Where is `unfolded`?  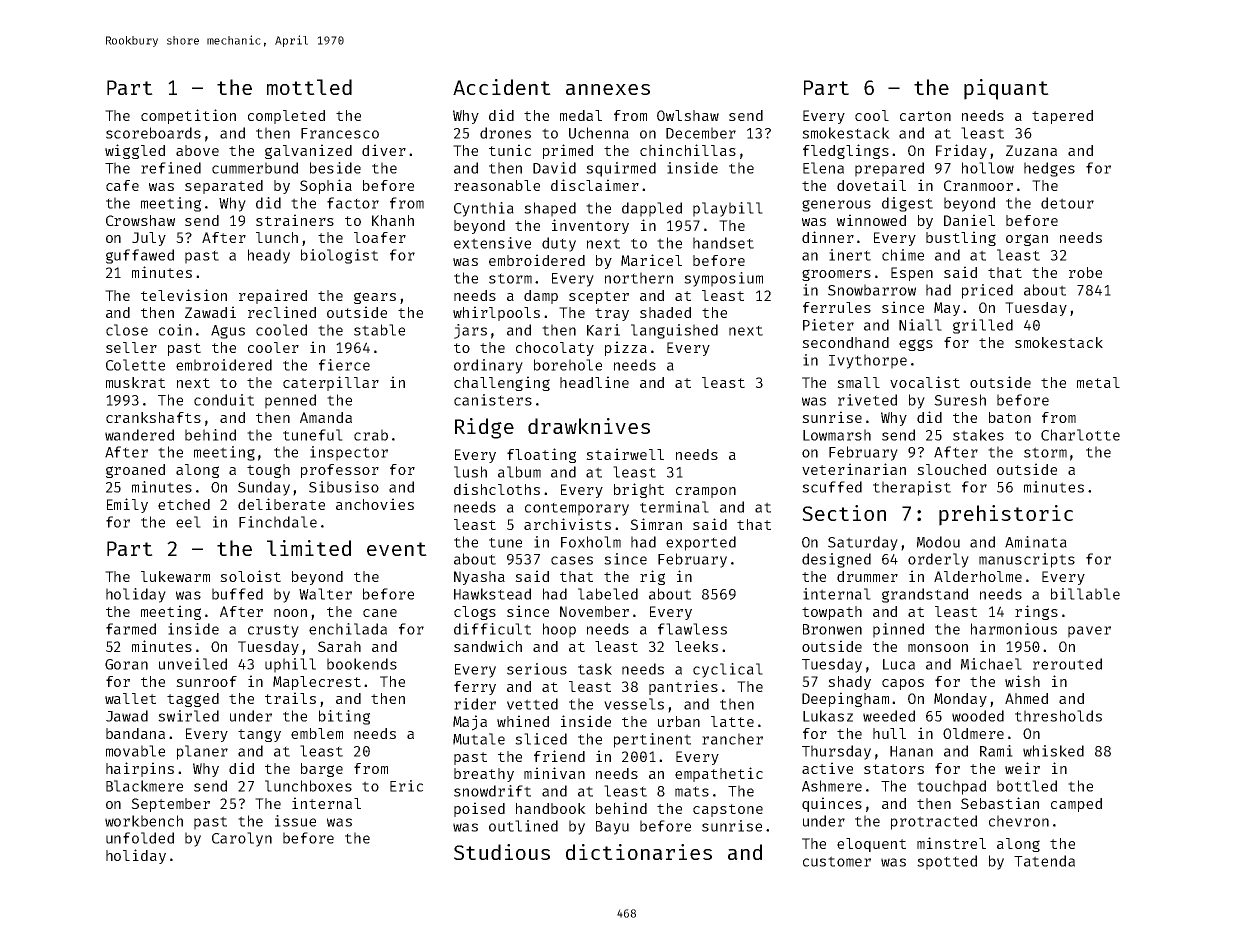
unfolded is located at coordinates (140, 838).
